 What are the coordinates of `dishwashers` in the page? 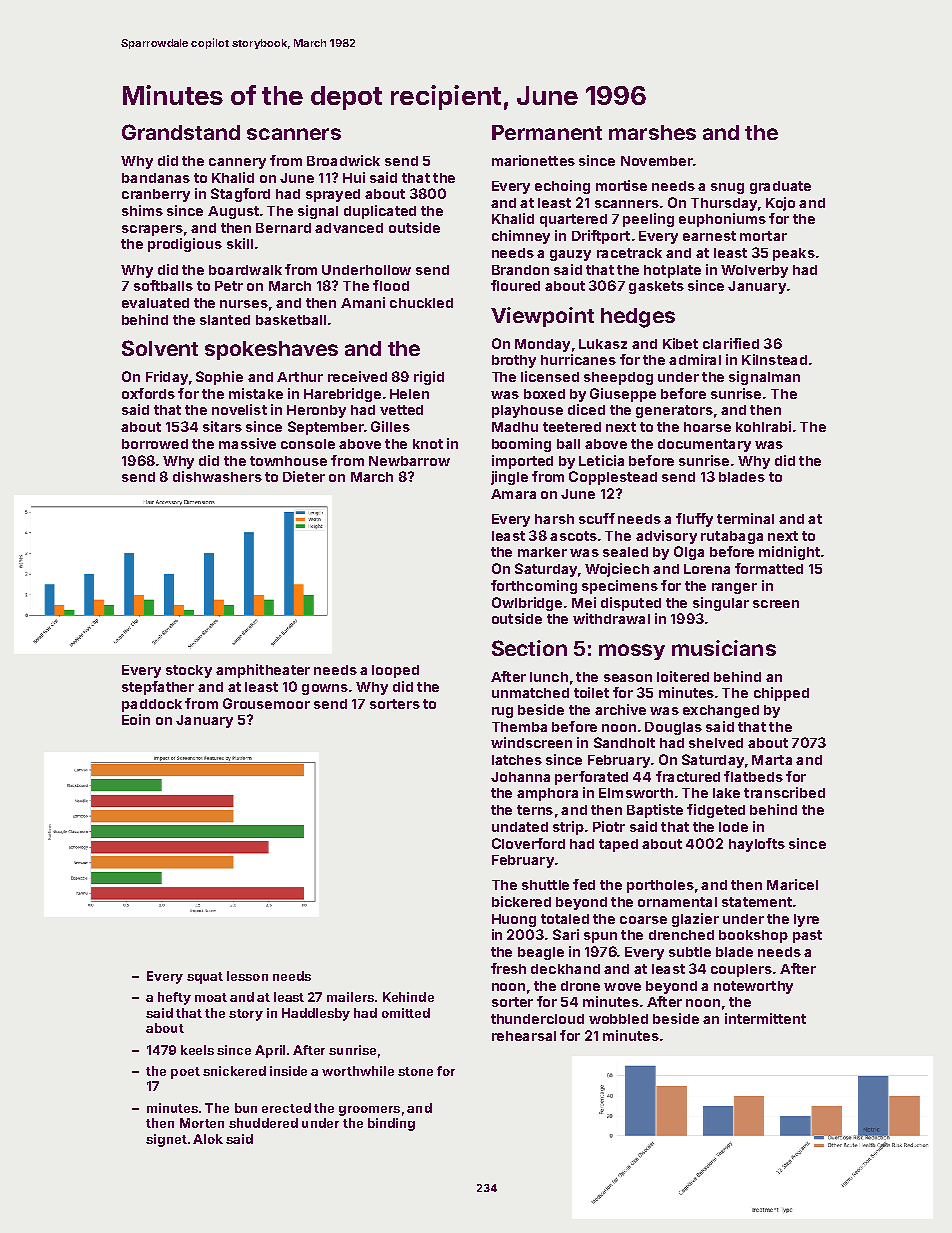 It's located at (217, 476).
